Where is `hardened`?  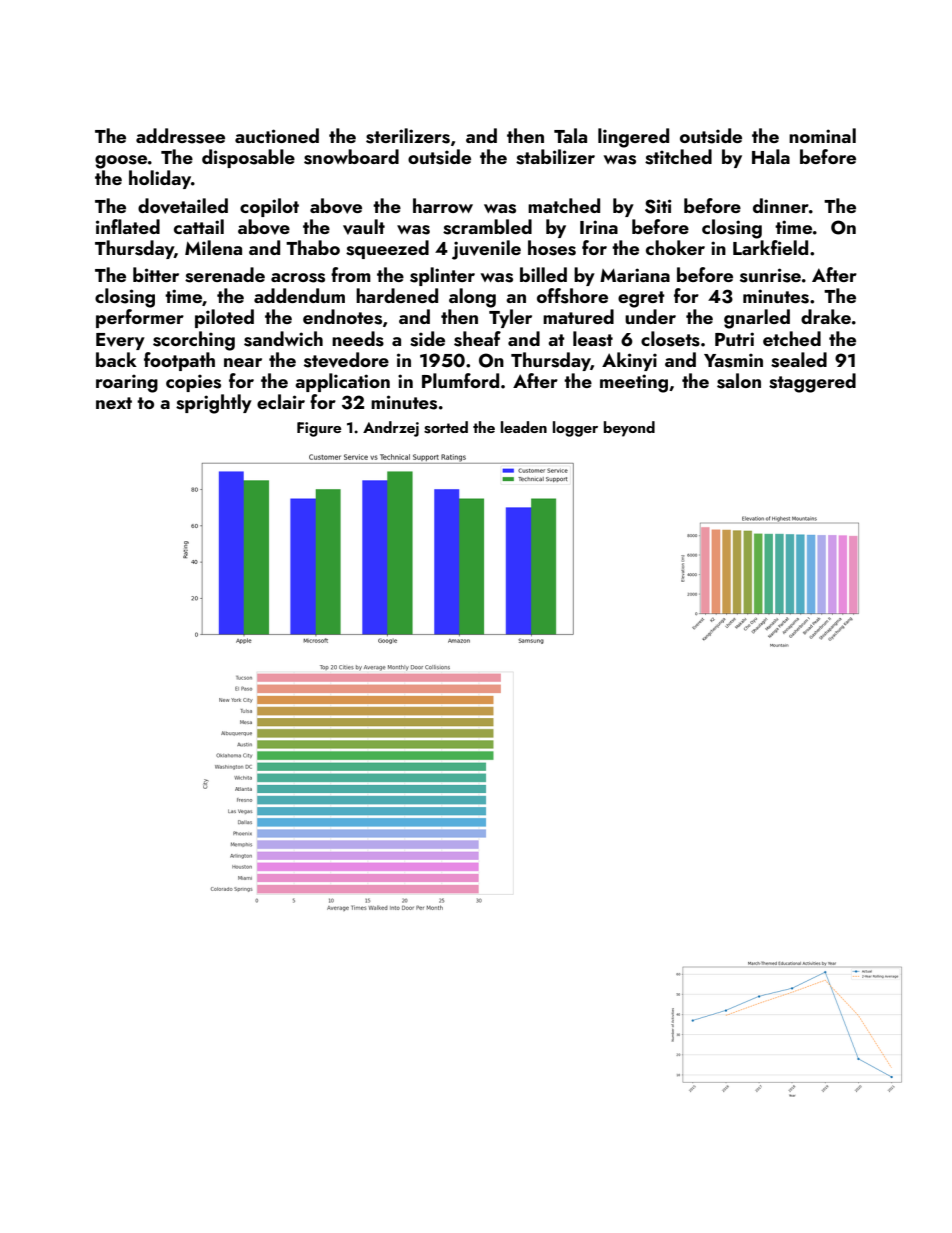
hardened is located at coordinates (397, 295).
